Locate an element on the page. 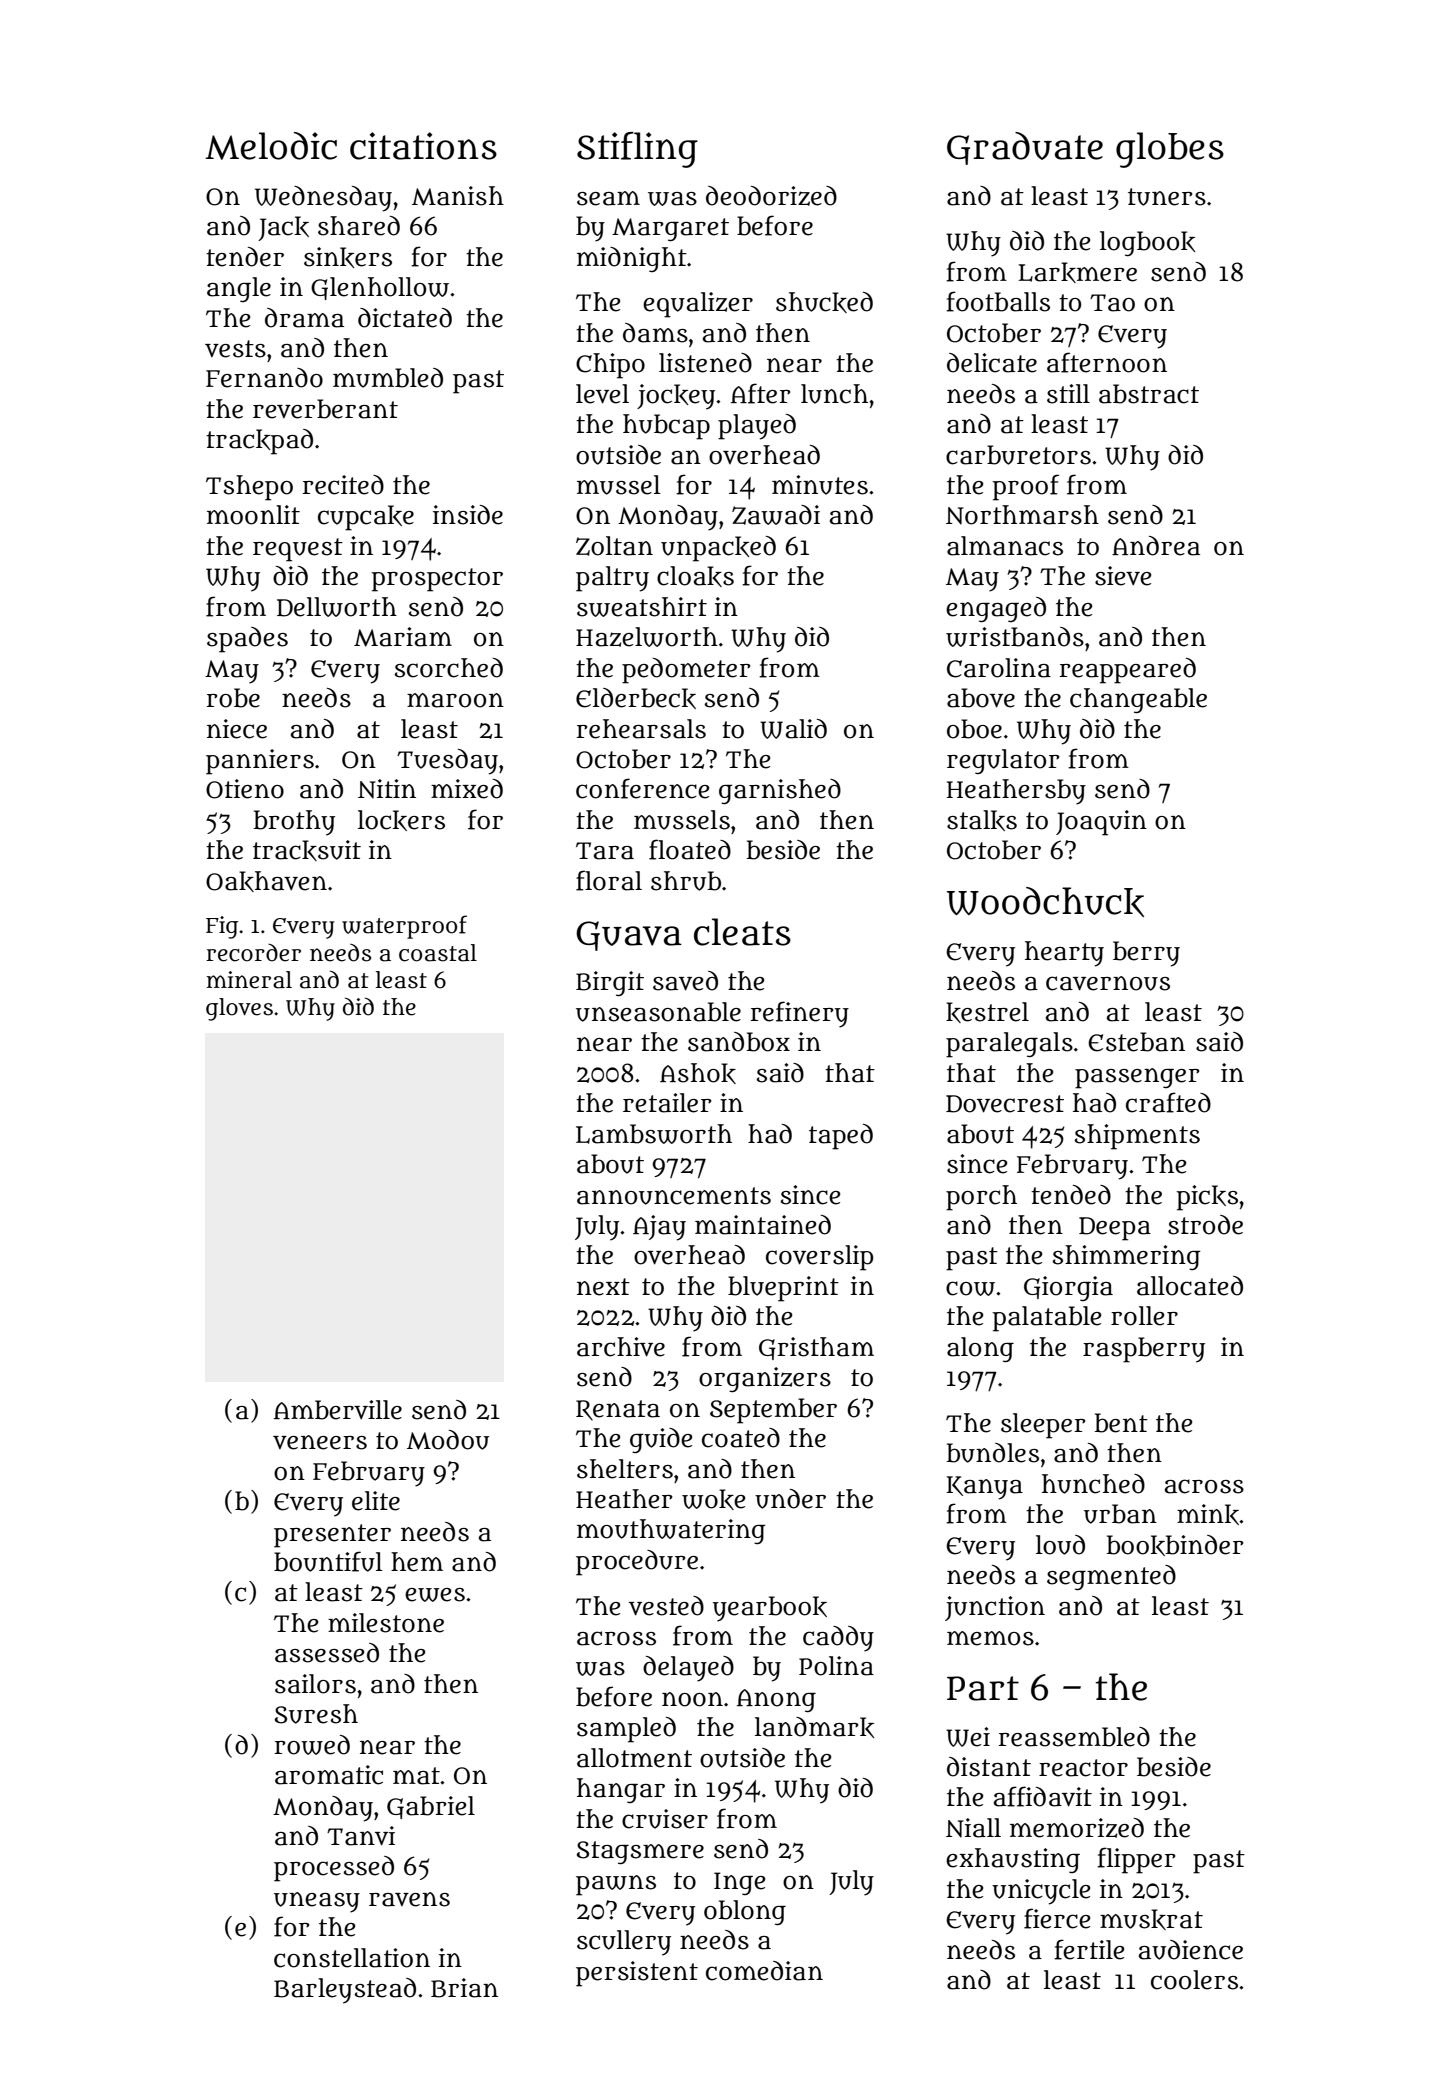  cleats is located at coordinates (742, 932).
